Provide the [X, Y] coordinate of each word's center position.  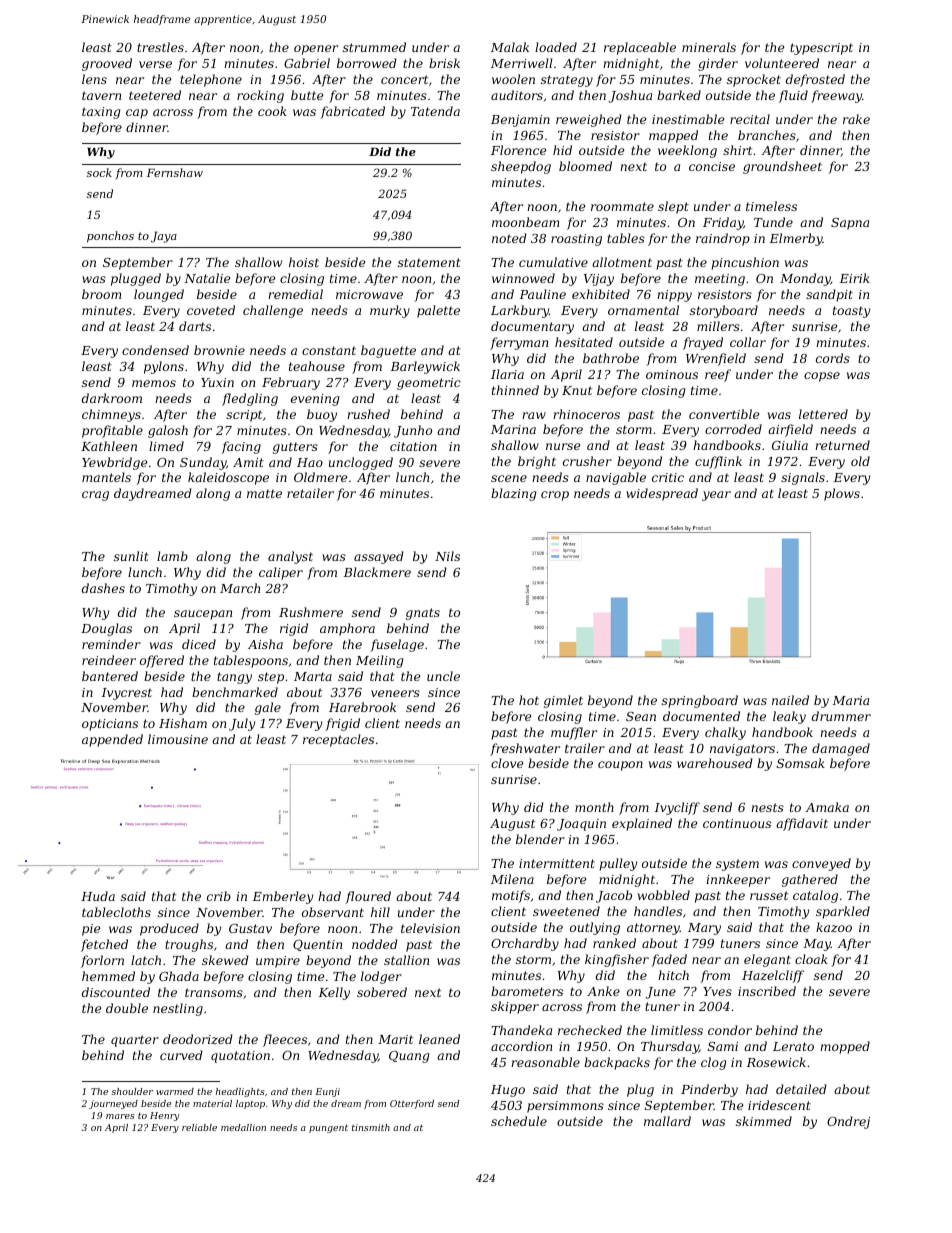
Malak [510, 47]
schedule [519, 1121]
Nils [447, 556]
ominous [672, 374]
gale [268, 708]
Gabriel [307, 63]
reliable [199, 1127]
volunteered [782, 63]
